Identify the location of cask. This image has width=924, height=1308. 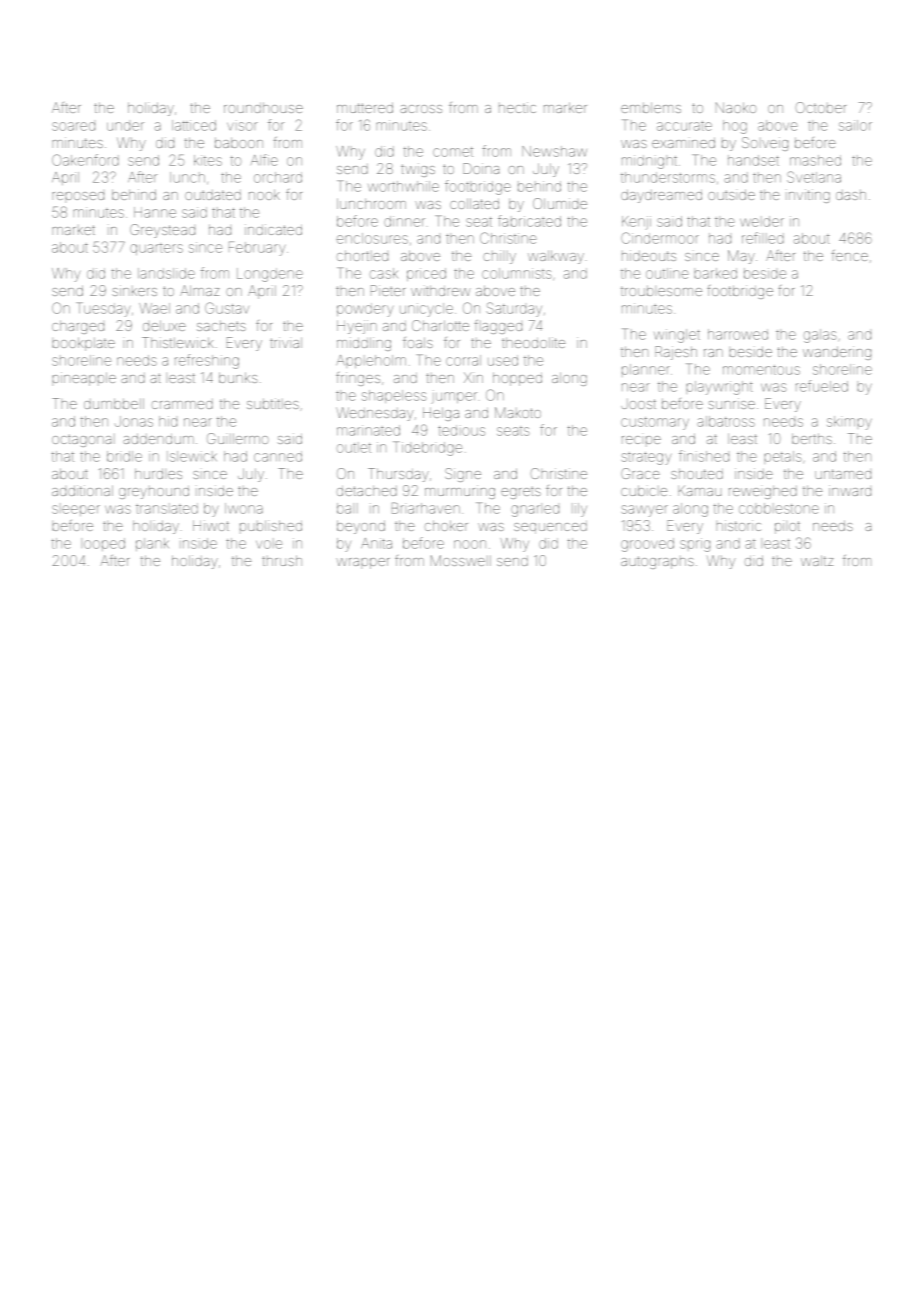
(384, 273).
